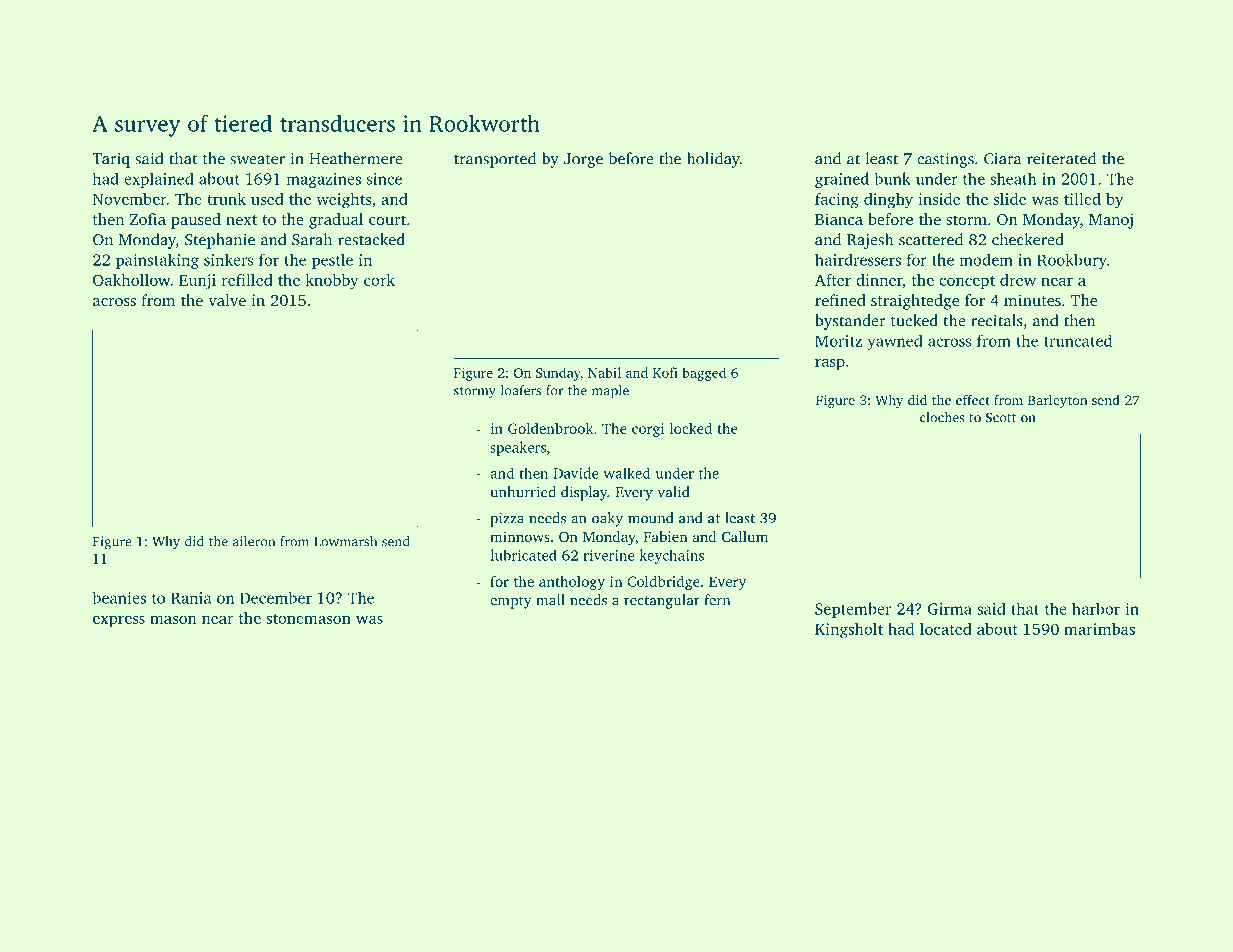 Image resolution: width=1233 pixels, height=952 pixels. What do you see at coordinates (1028, 239) in the image?
I see `checkered` at bounding box center [1028, 239].
